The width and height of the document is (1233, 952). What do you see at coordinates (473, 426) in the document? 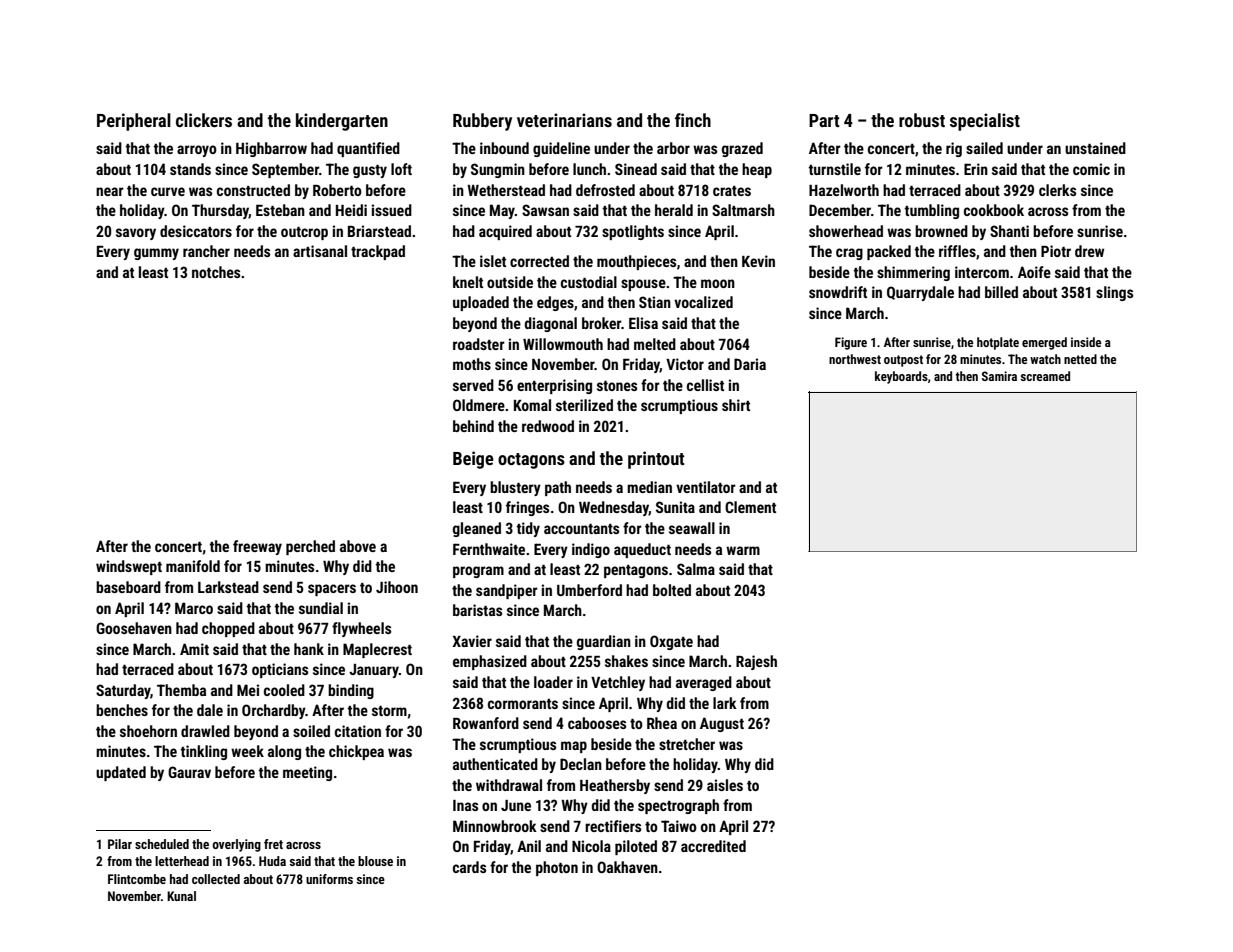
I see `behind` at bounding box center [473, 426].
